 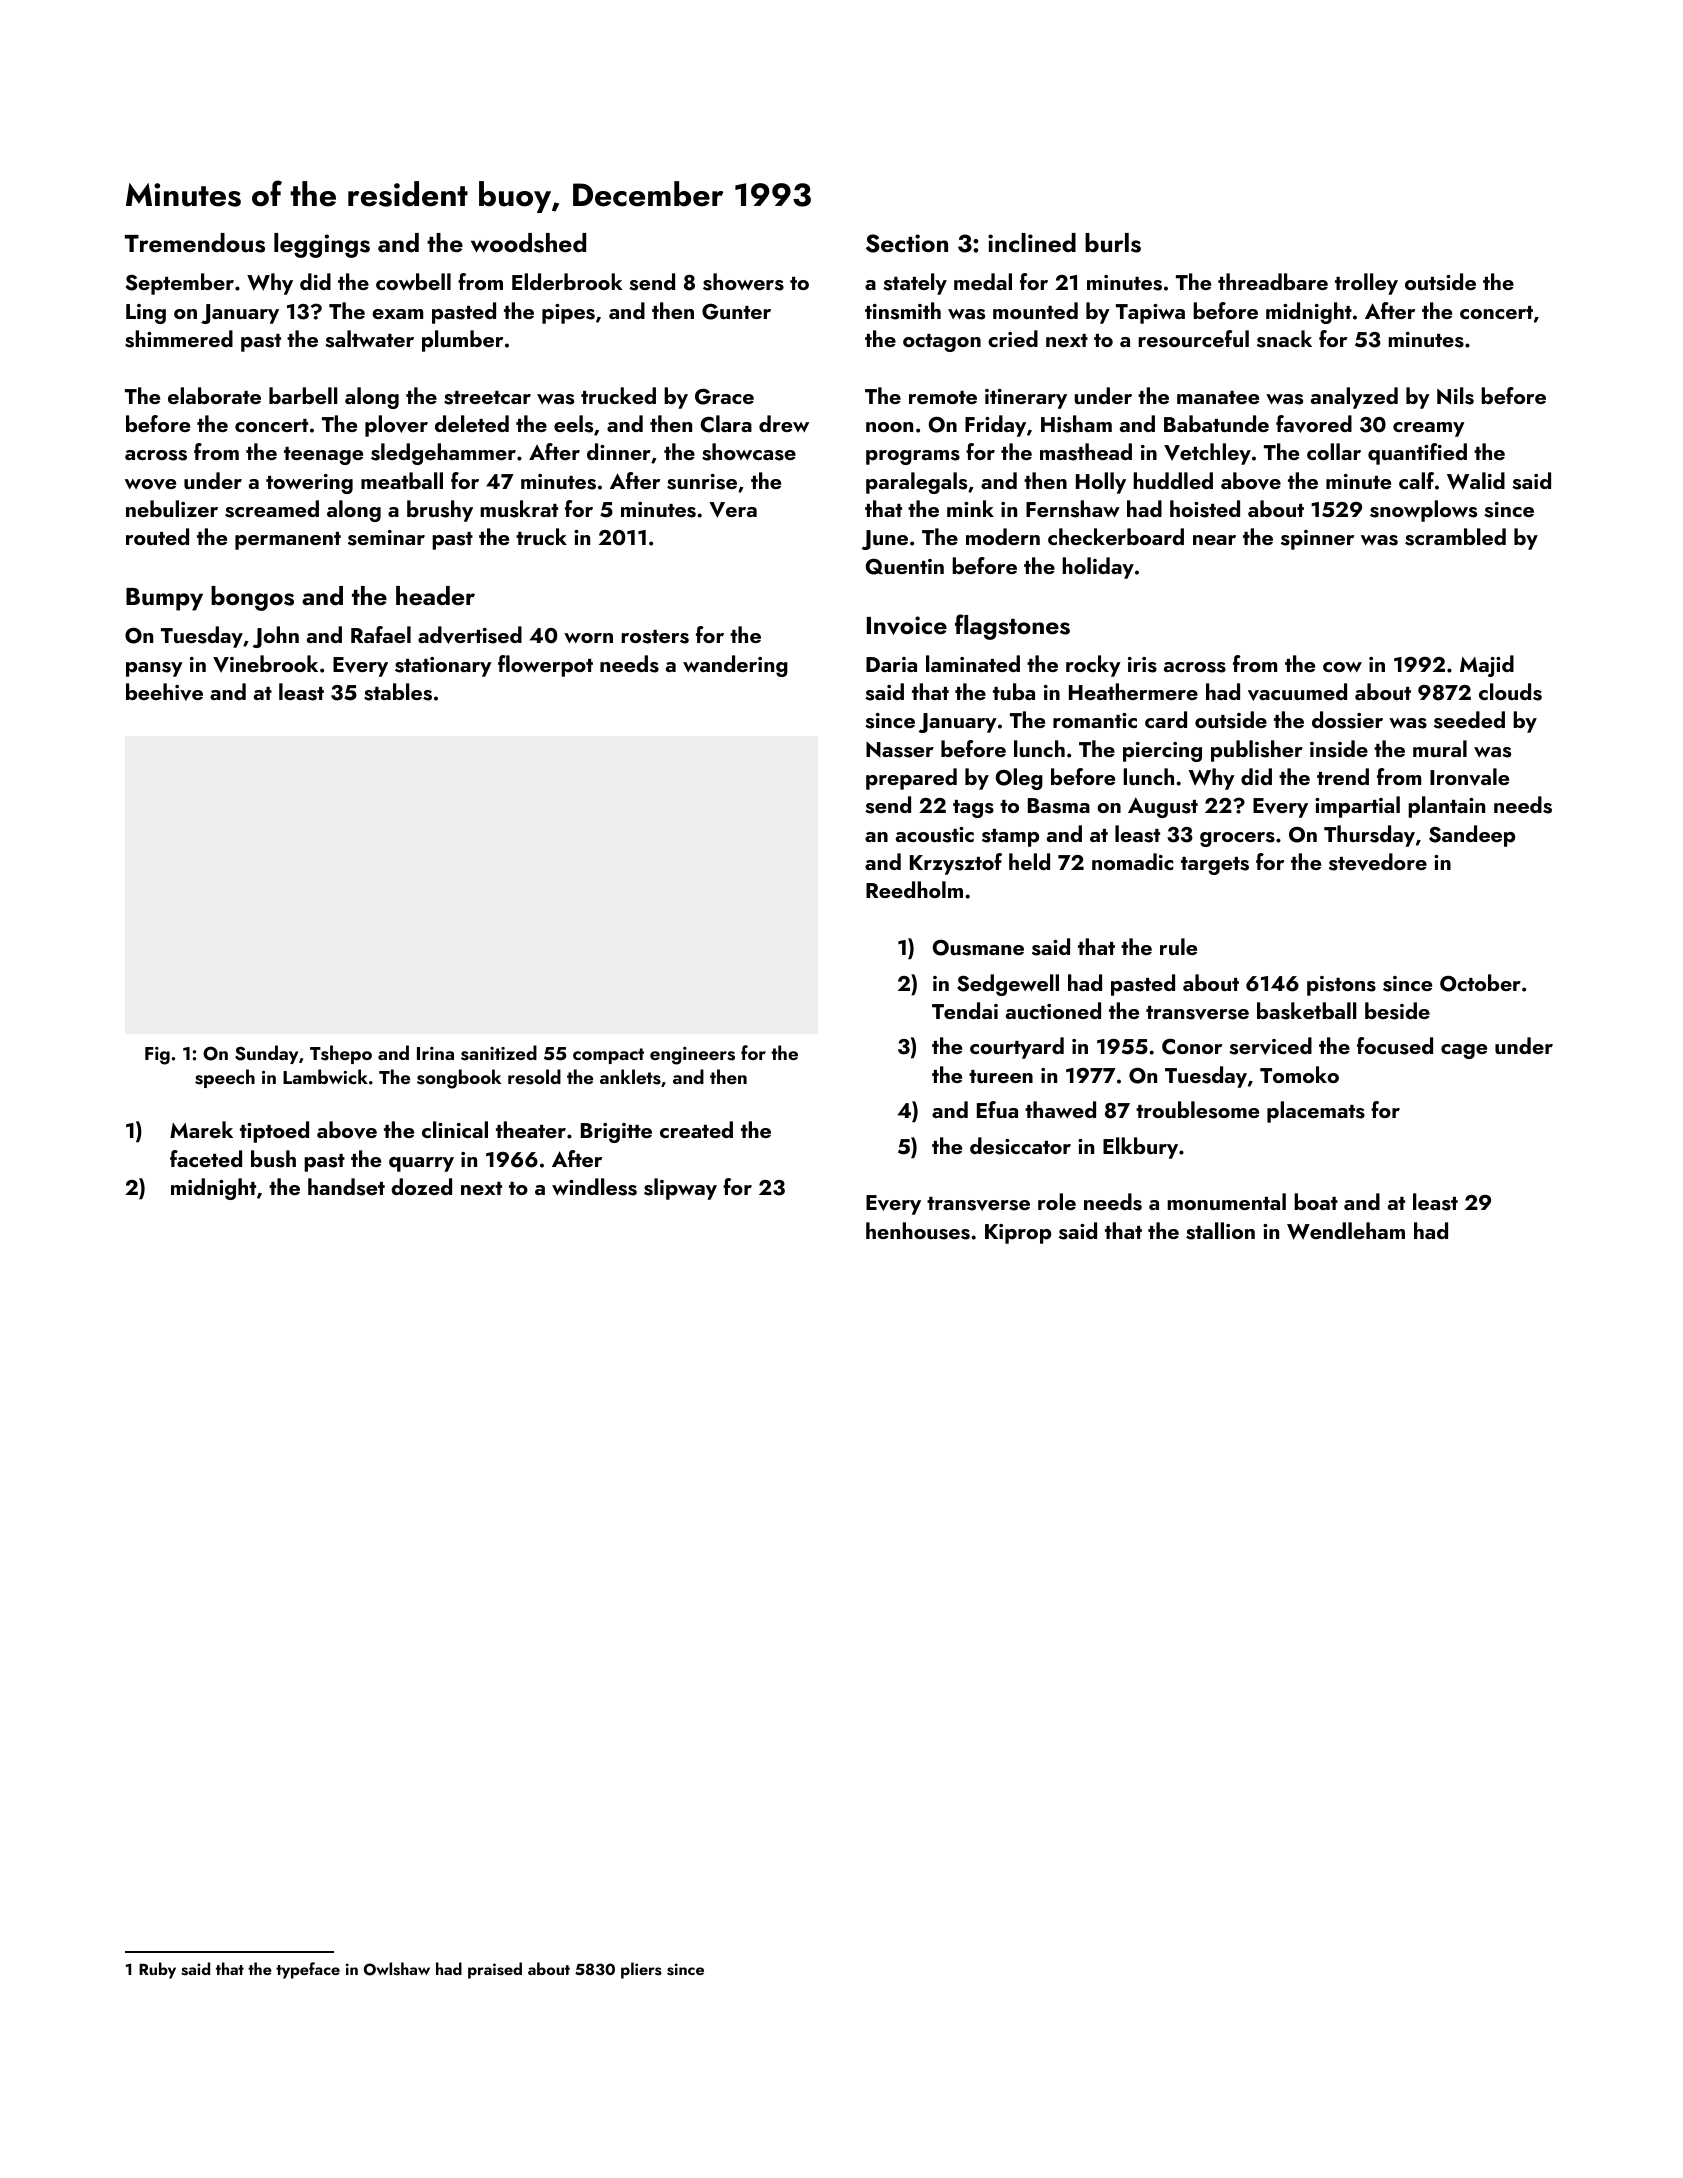 I want to click on sanitized, so click(x=499, y=1053).
